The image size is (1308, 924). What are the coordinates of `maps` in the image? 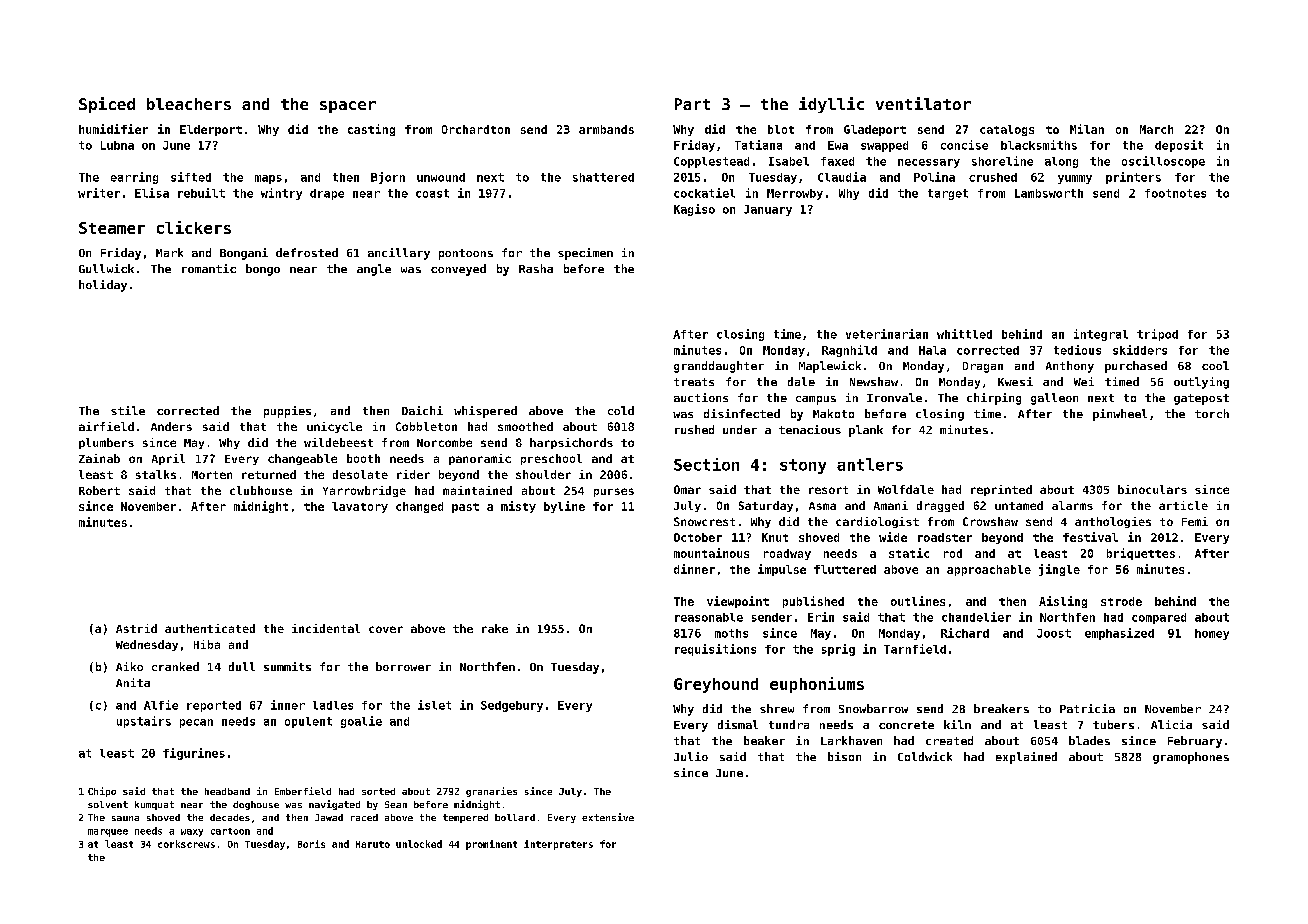 It's located at (268, 179).
